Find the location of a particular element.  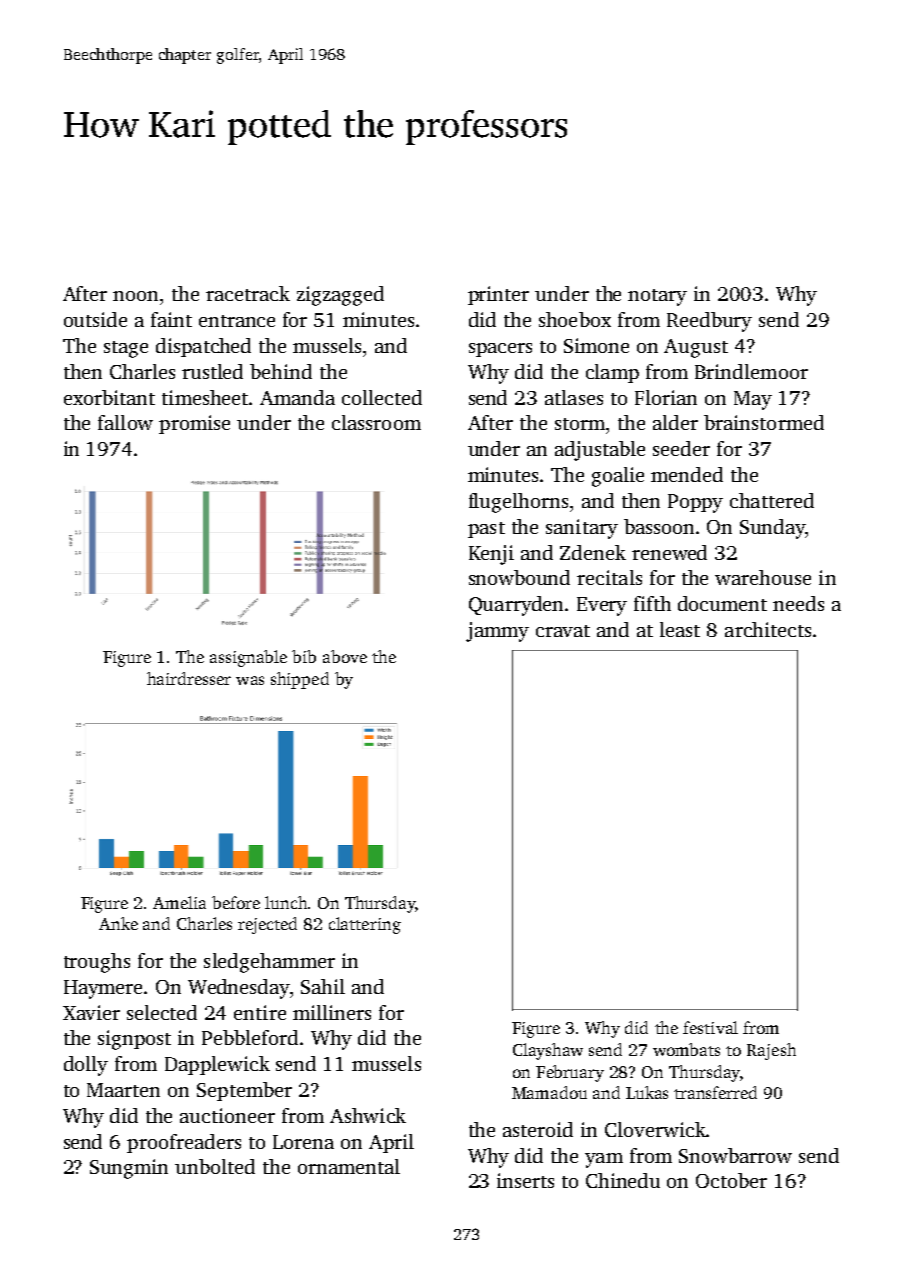

inserts is located at coordinates (525, 1180).
